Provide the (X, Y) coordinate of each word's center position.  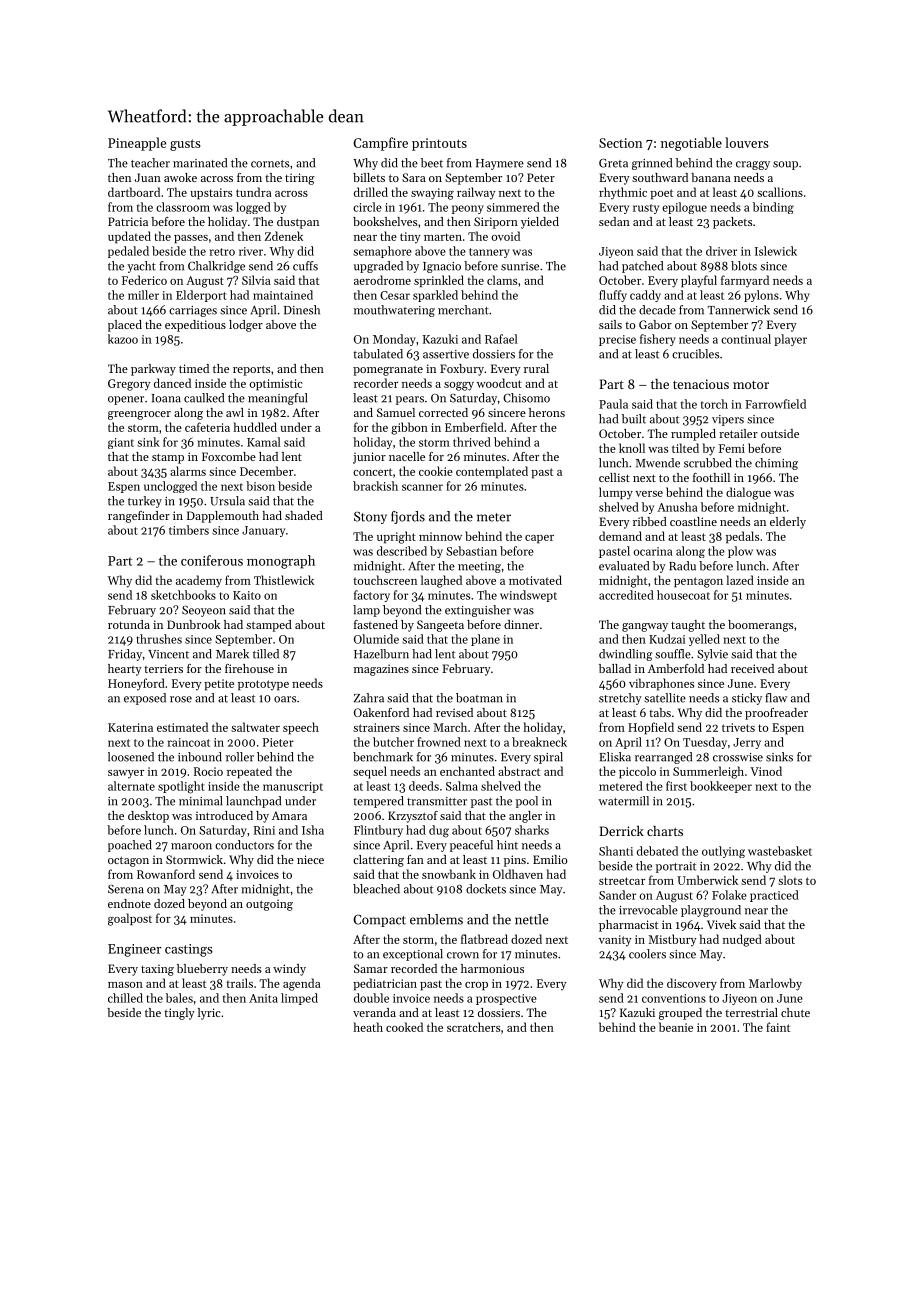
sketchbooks (183, 595)
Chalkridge (216, 267)
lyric (209, 1014)
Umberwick (707, 880)
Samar (371, 968)
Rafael (501, 339)
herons (547, 412)
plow (740, 552)
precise (617, 340)
